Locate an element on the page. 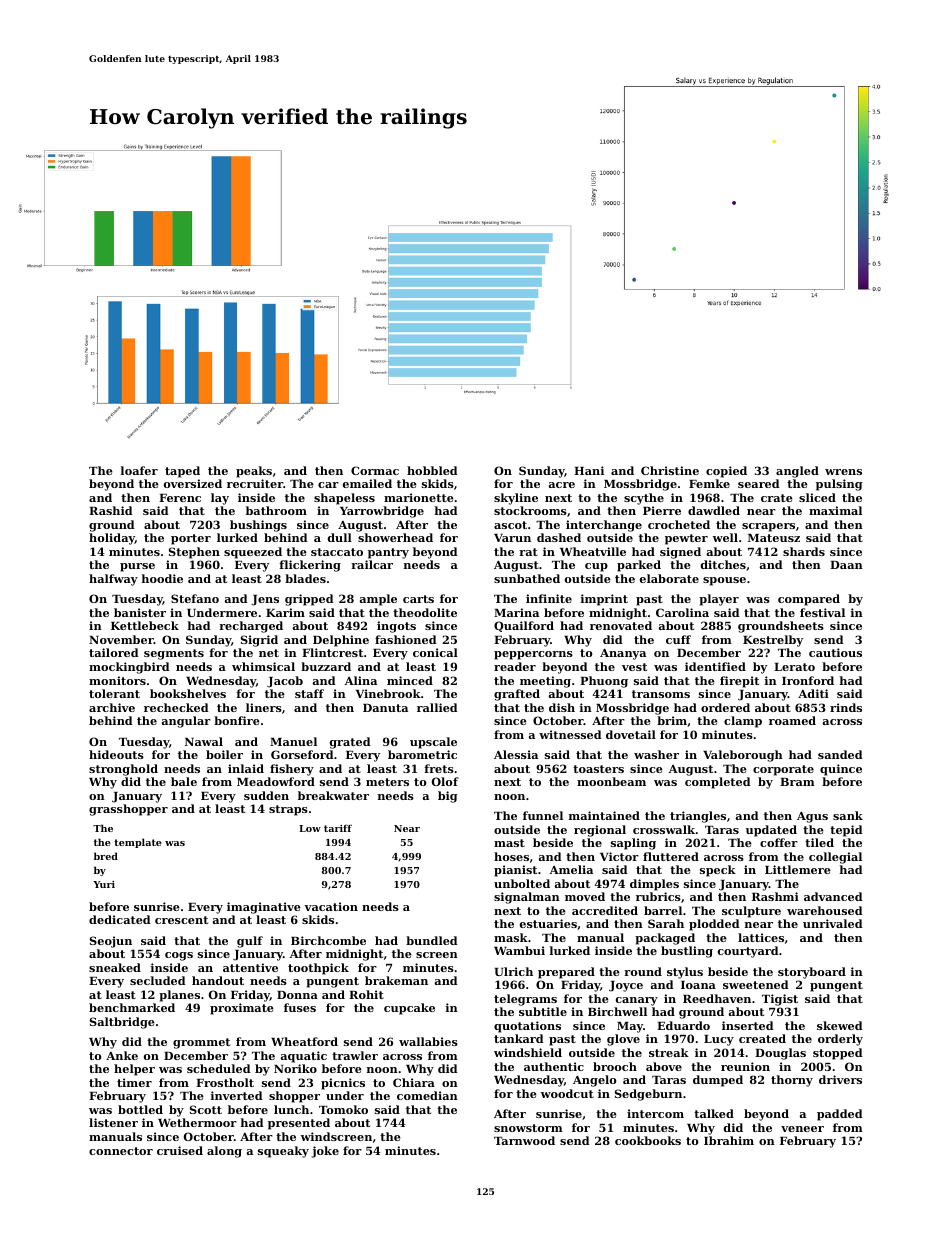  packaged is located at coordinates (665, 939).
